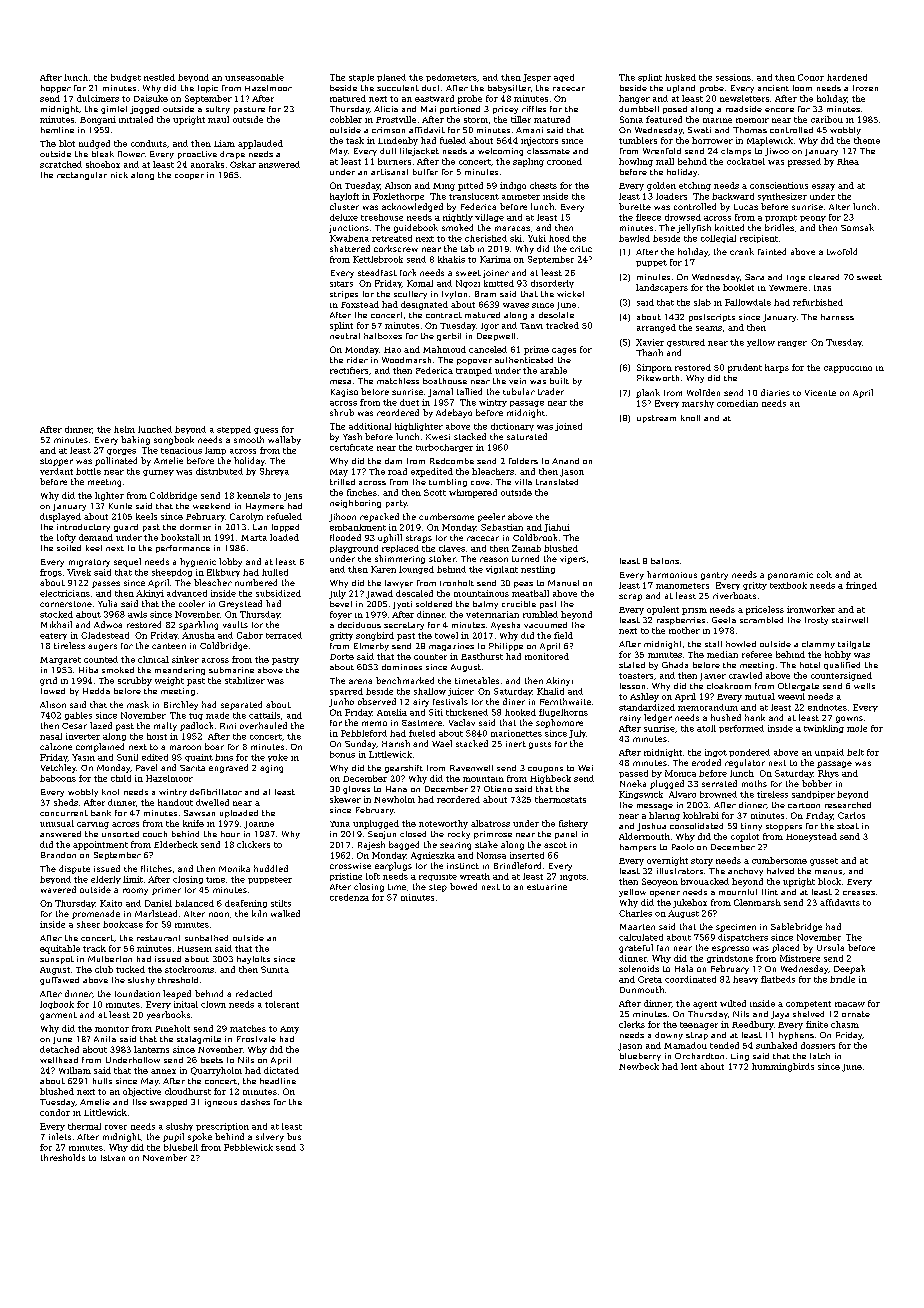 The height and width of the screenshot is (1308, 924). What do you see at coordinates (820, 1056) in the screenshot?
I see `latch` at bounding box center [820, 1056].
